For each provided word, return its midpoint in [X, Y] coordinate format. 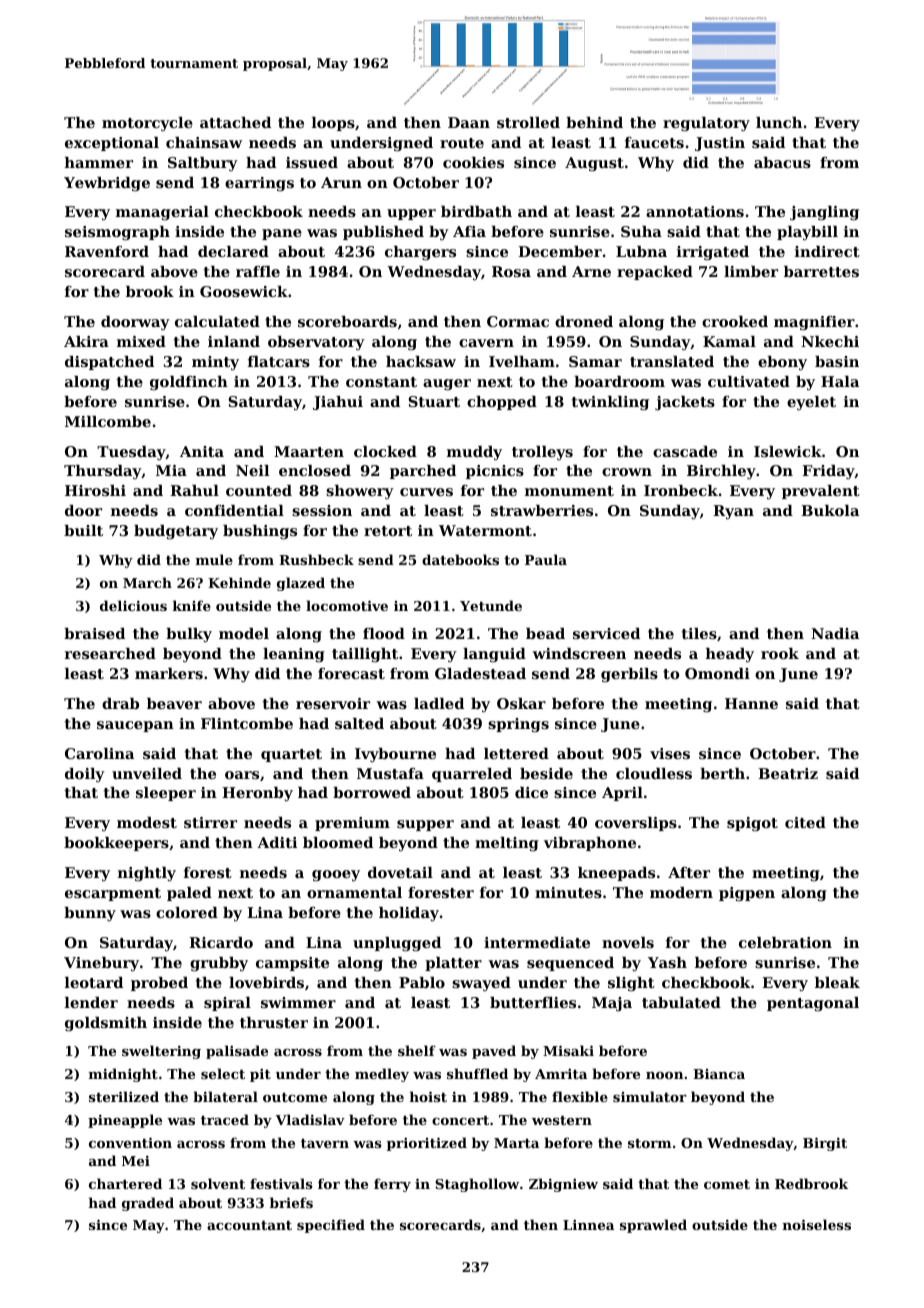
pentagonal [813, 1004]
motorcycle [147, 124]
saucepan [135, 726]
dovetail [400, 872]
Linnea [588, 1225]
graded [148, 1204]
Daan [469, 122]
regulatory [706, 124]
